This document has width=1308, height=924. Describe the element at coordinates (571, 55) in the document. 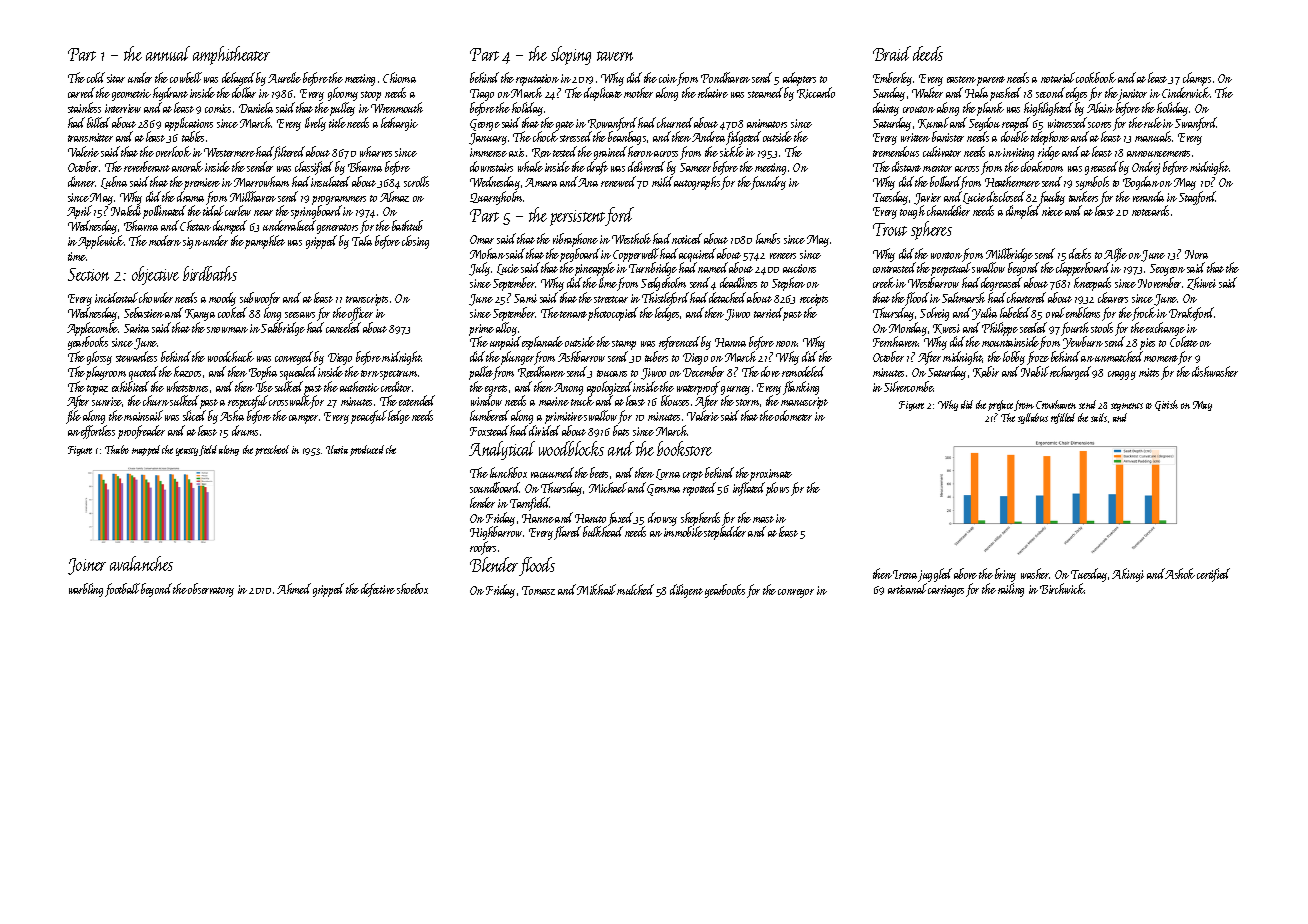

I see `sloping` at that location.
